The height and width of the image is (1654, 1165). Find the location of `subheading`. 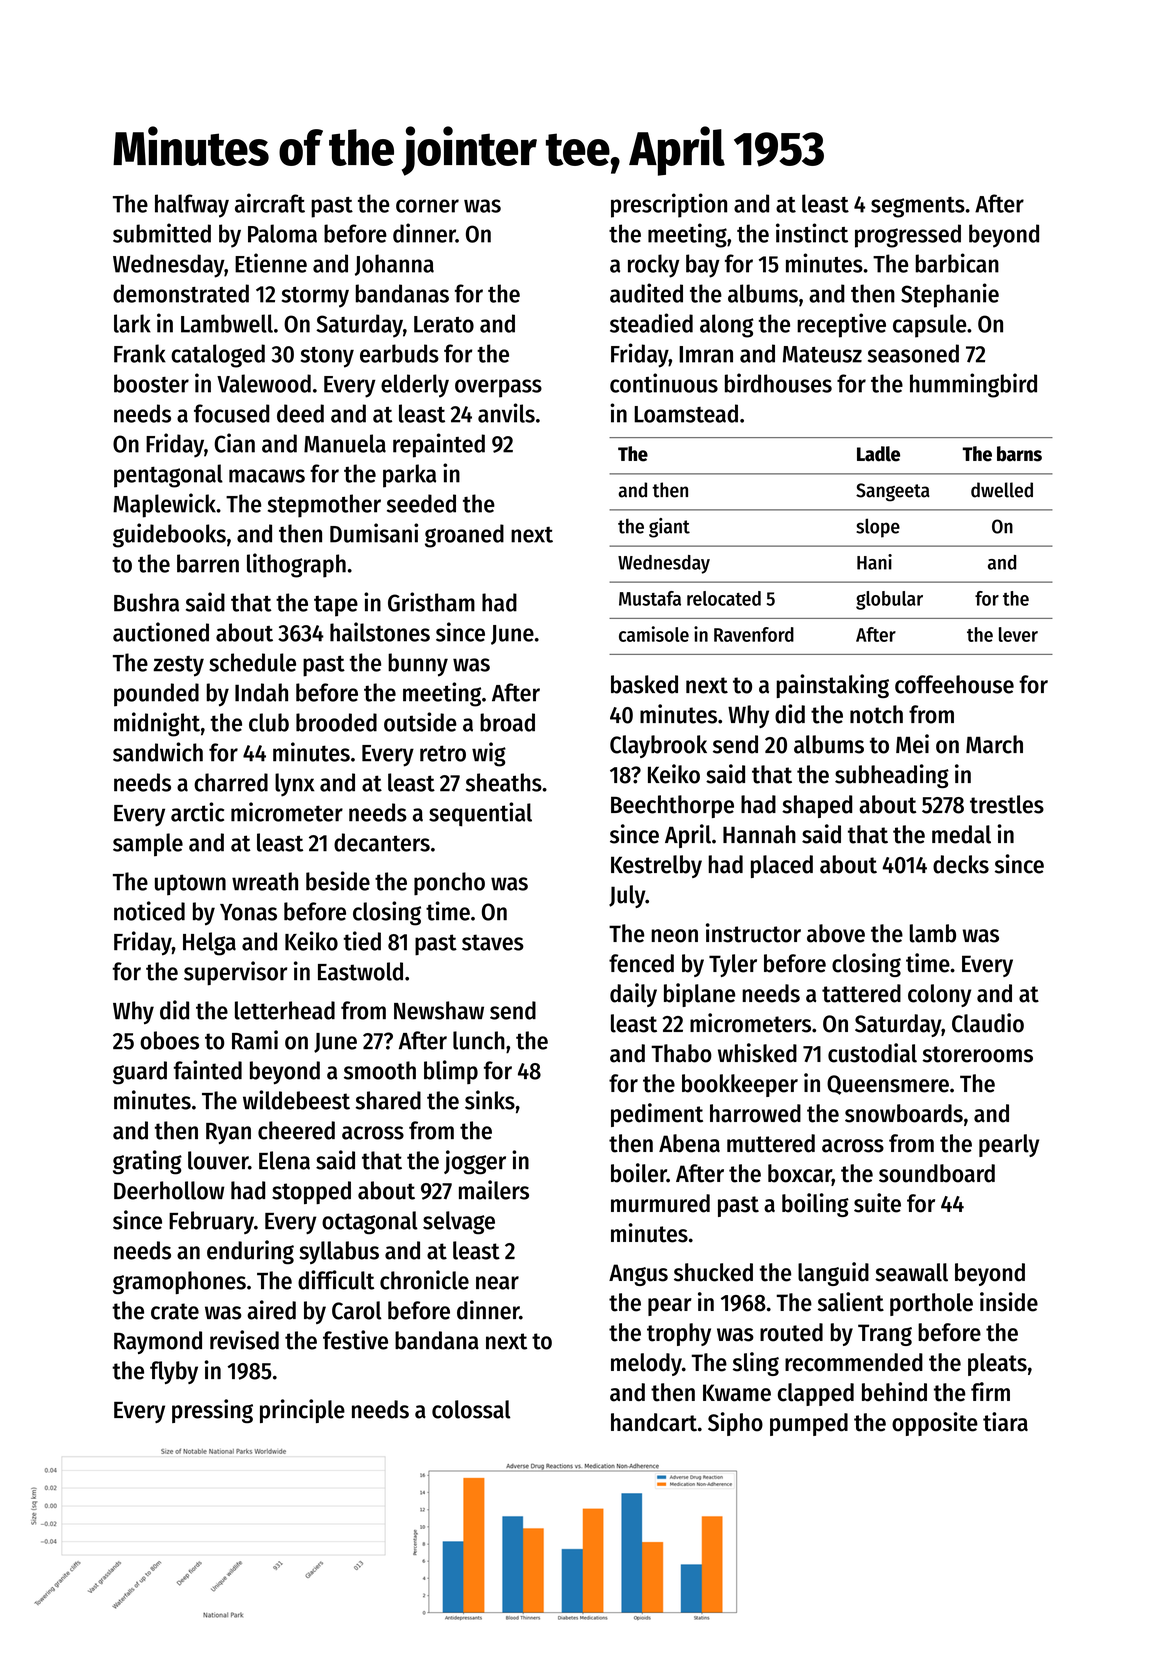

subheading is located at coordinates (892, 776).
